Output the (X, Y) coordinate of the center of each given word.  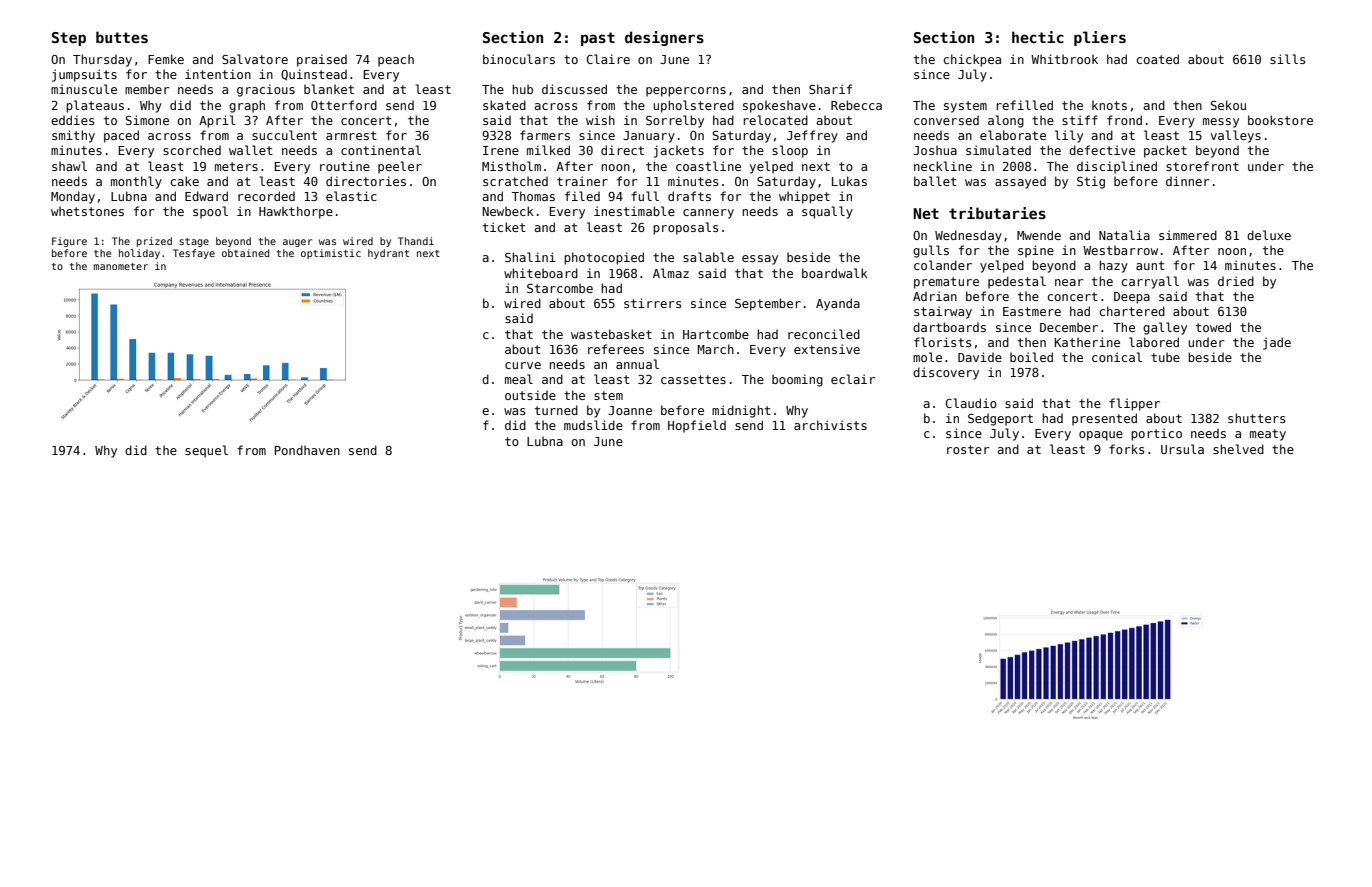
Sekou (1228, 105)
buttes (122, 37)
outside (530, 395)
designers (664, 38)
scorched (192, 150)
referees (616, 349)
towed (1213, 327)
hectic (1038, 37)
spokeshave (779, 106)
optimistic (331, 254)
